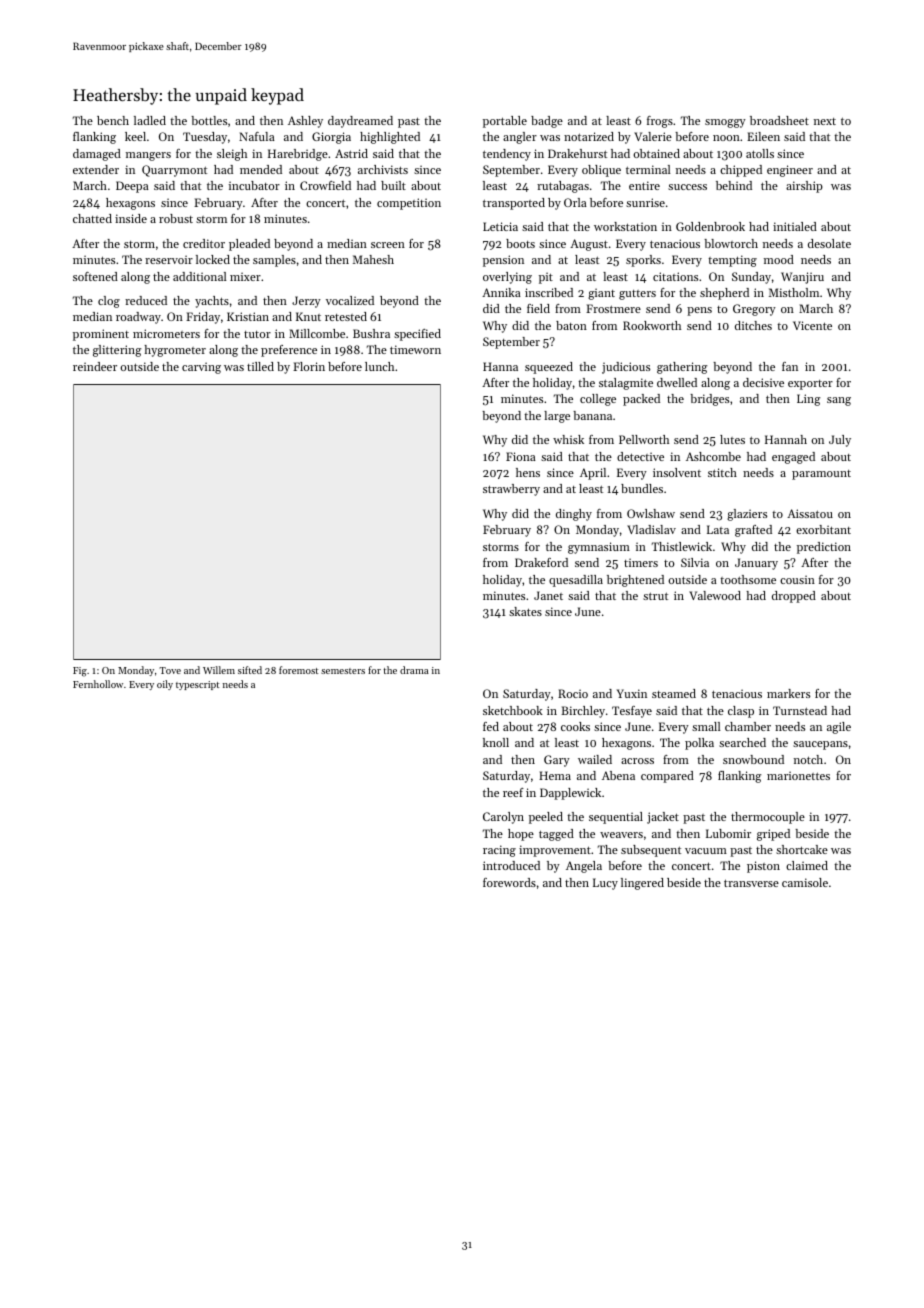 Image resolution: width=924 pixels, height=1308 pixels. Describe the element at coordinates (209, 120) in the image. I see `bottles` at that location.
